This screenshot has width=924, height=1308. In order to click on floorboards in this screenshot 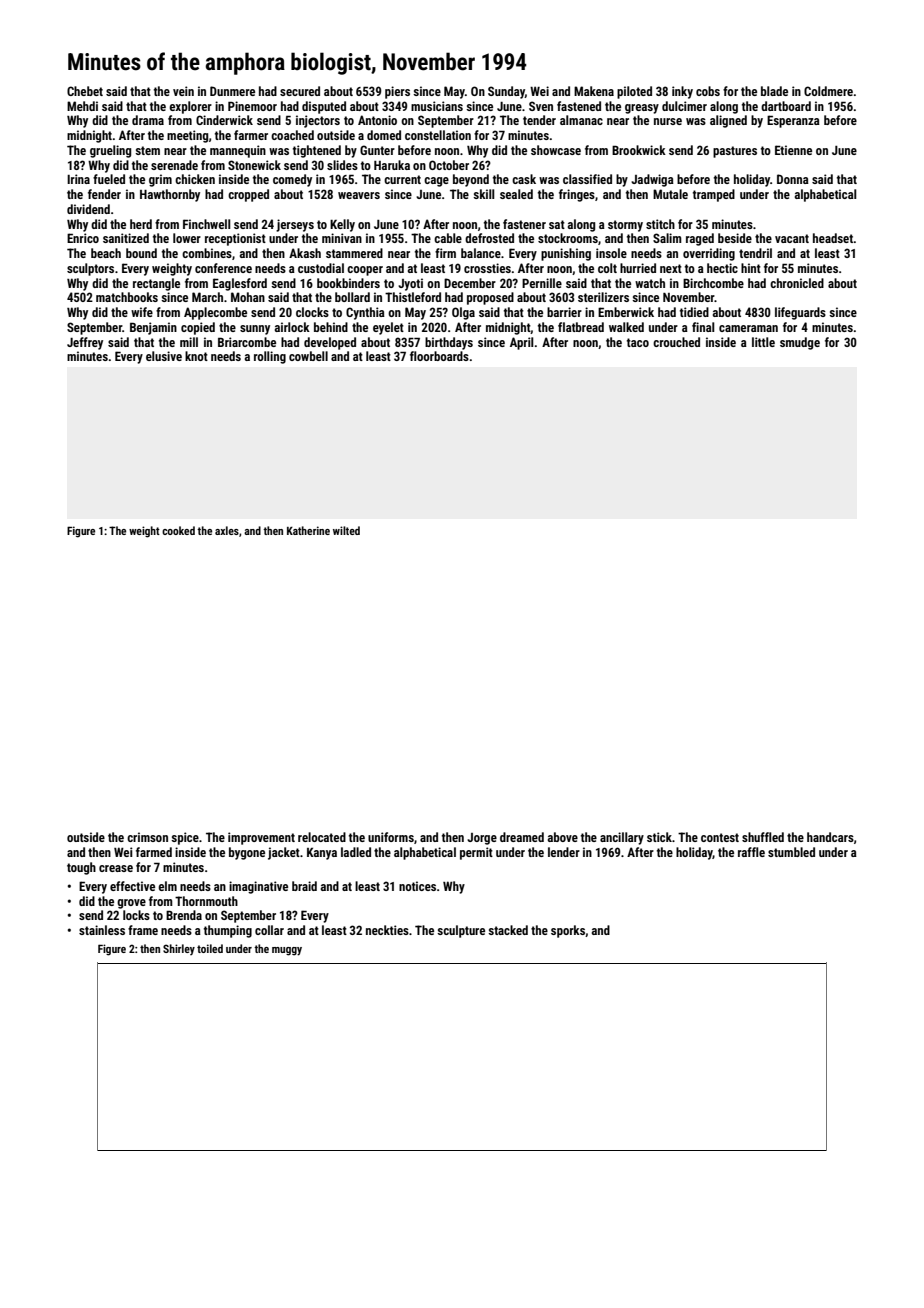, I will do `click(439, 356)`.
